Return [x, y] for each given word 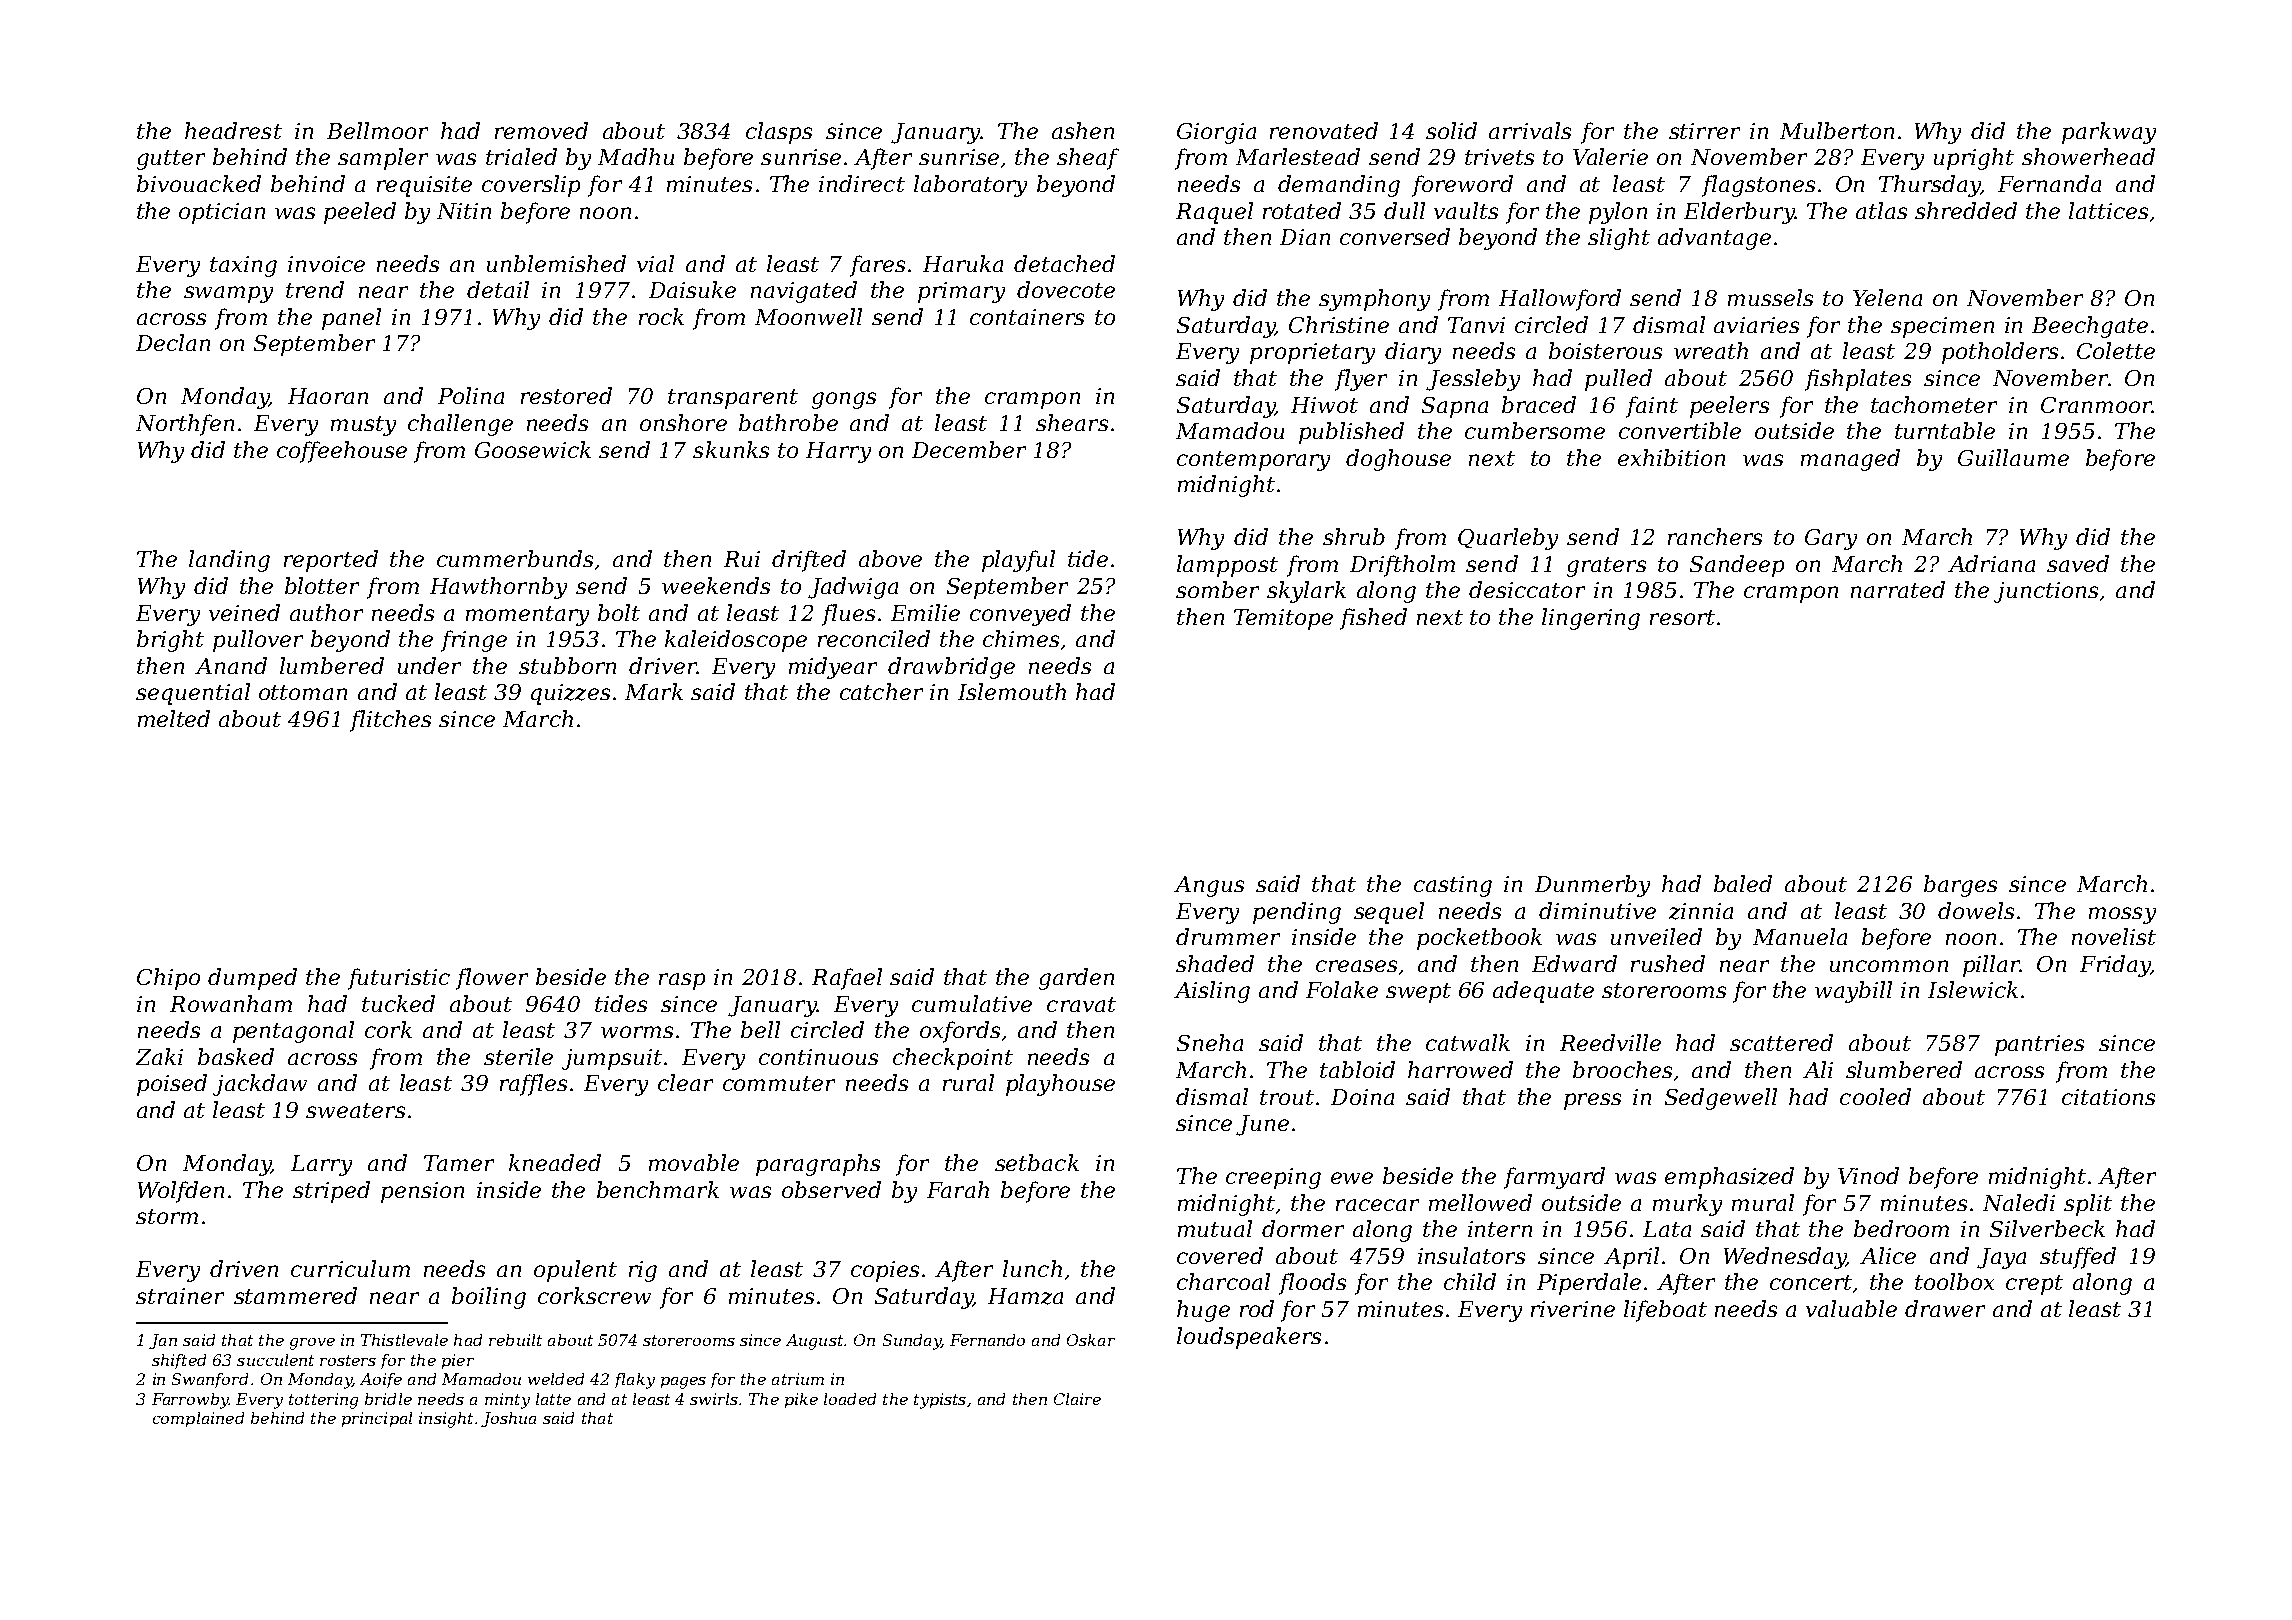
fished [1373, 619]
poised [172, 1085]
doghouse [1398, 460]
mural [1763, 1202]
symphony [1374, 300]
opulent [575, 1271]
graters [1606, 567]
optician [222, 213]
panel [351, 319]
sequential [193, 694]
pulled [1618, 380]
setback [1037, 1162]
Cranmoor [2096, 405]
